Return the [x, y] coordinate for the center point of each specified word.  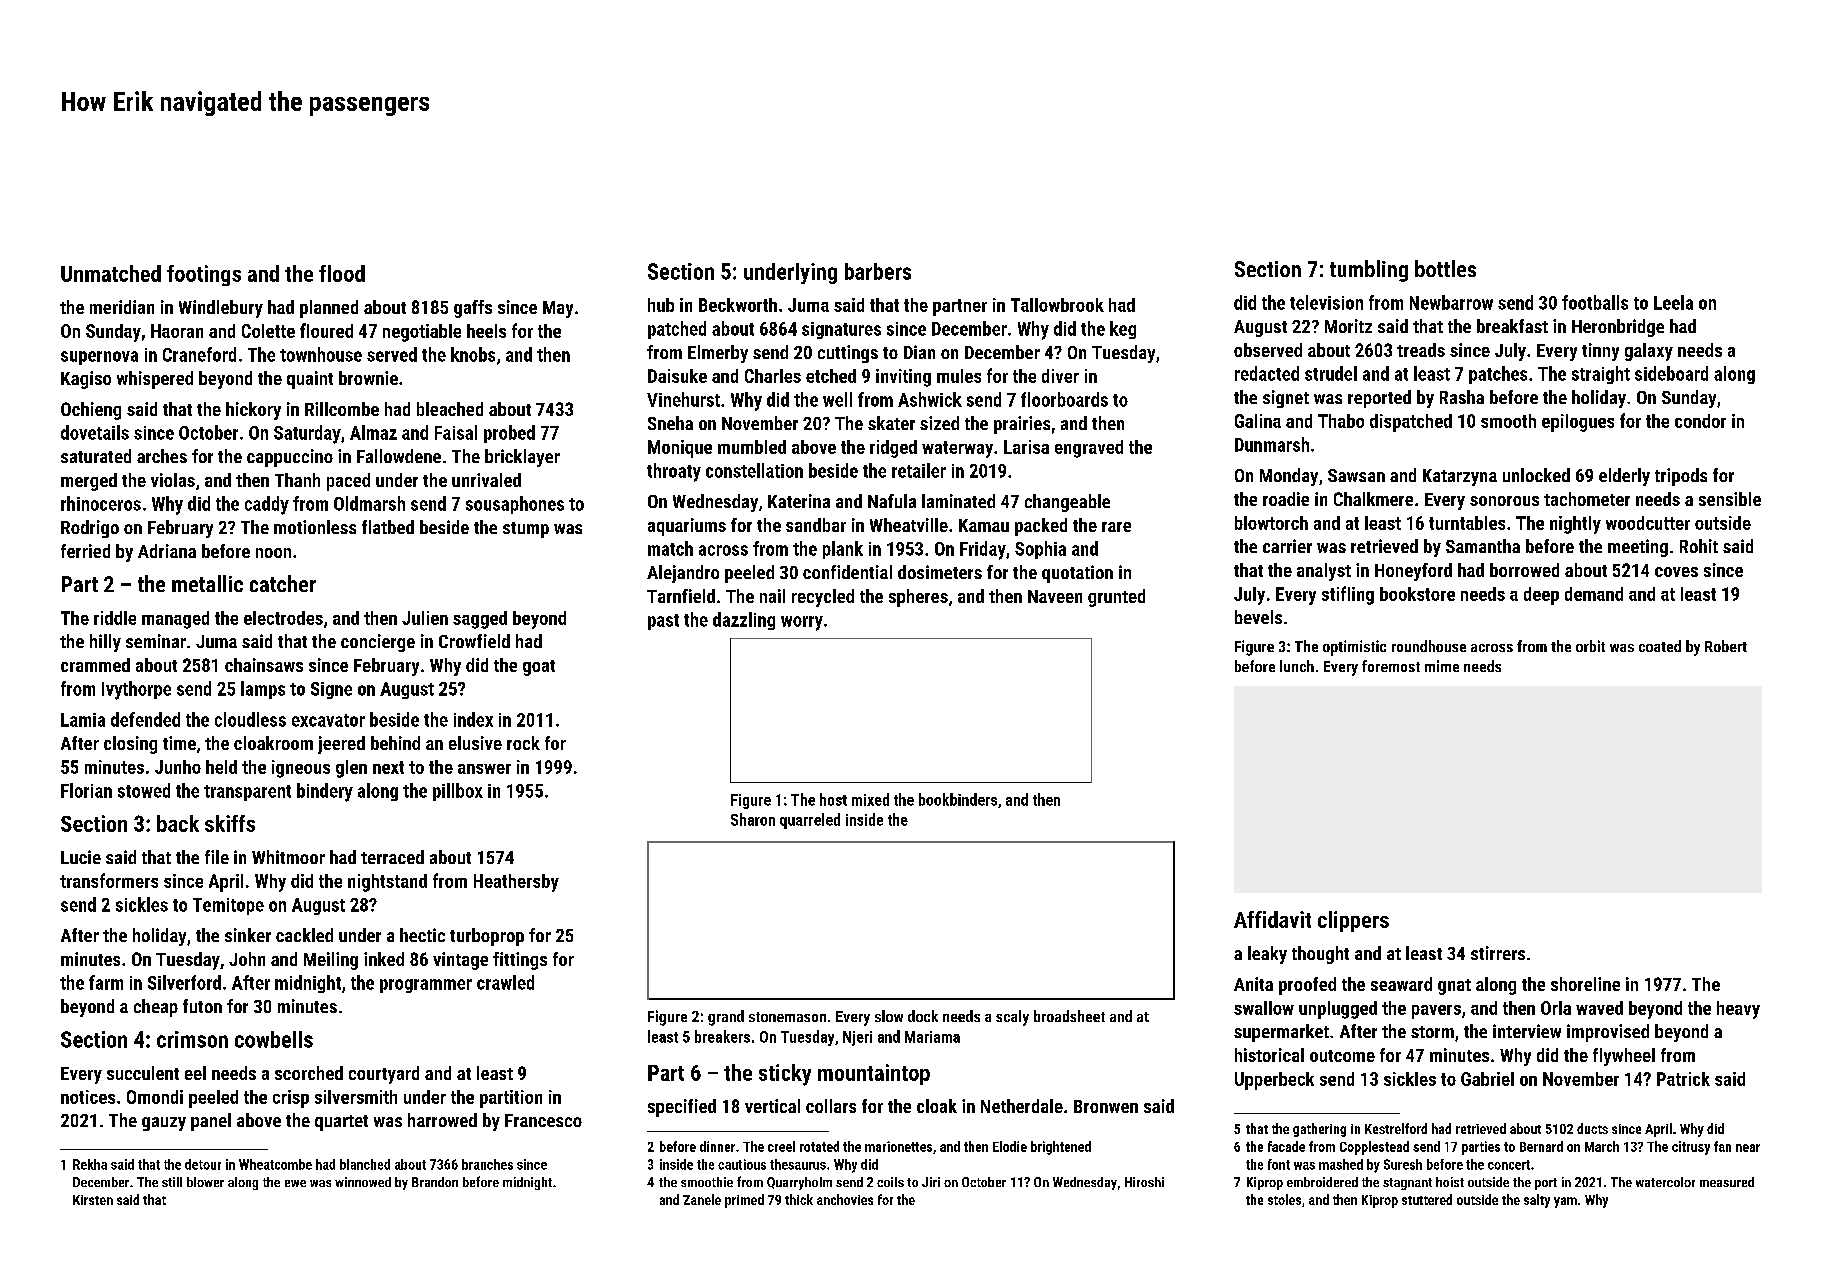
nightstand [387, 883]
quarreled [810, 821]
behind [395, 743]
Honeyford [1413, 572]
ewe [295, 1183]
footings [204, 275]
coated [1660, 646]
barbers [878, 271]
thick [799, 1199]
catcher [283, 583]
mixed [870, 799]
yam [1565, 1202]
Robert [1726, 646]
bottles [1445, 268]
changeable [1067, 503]
